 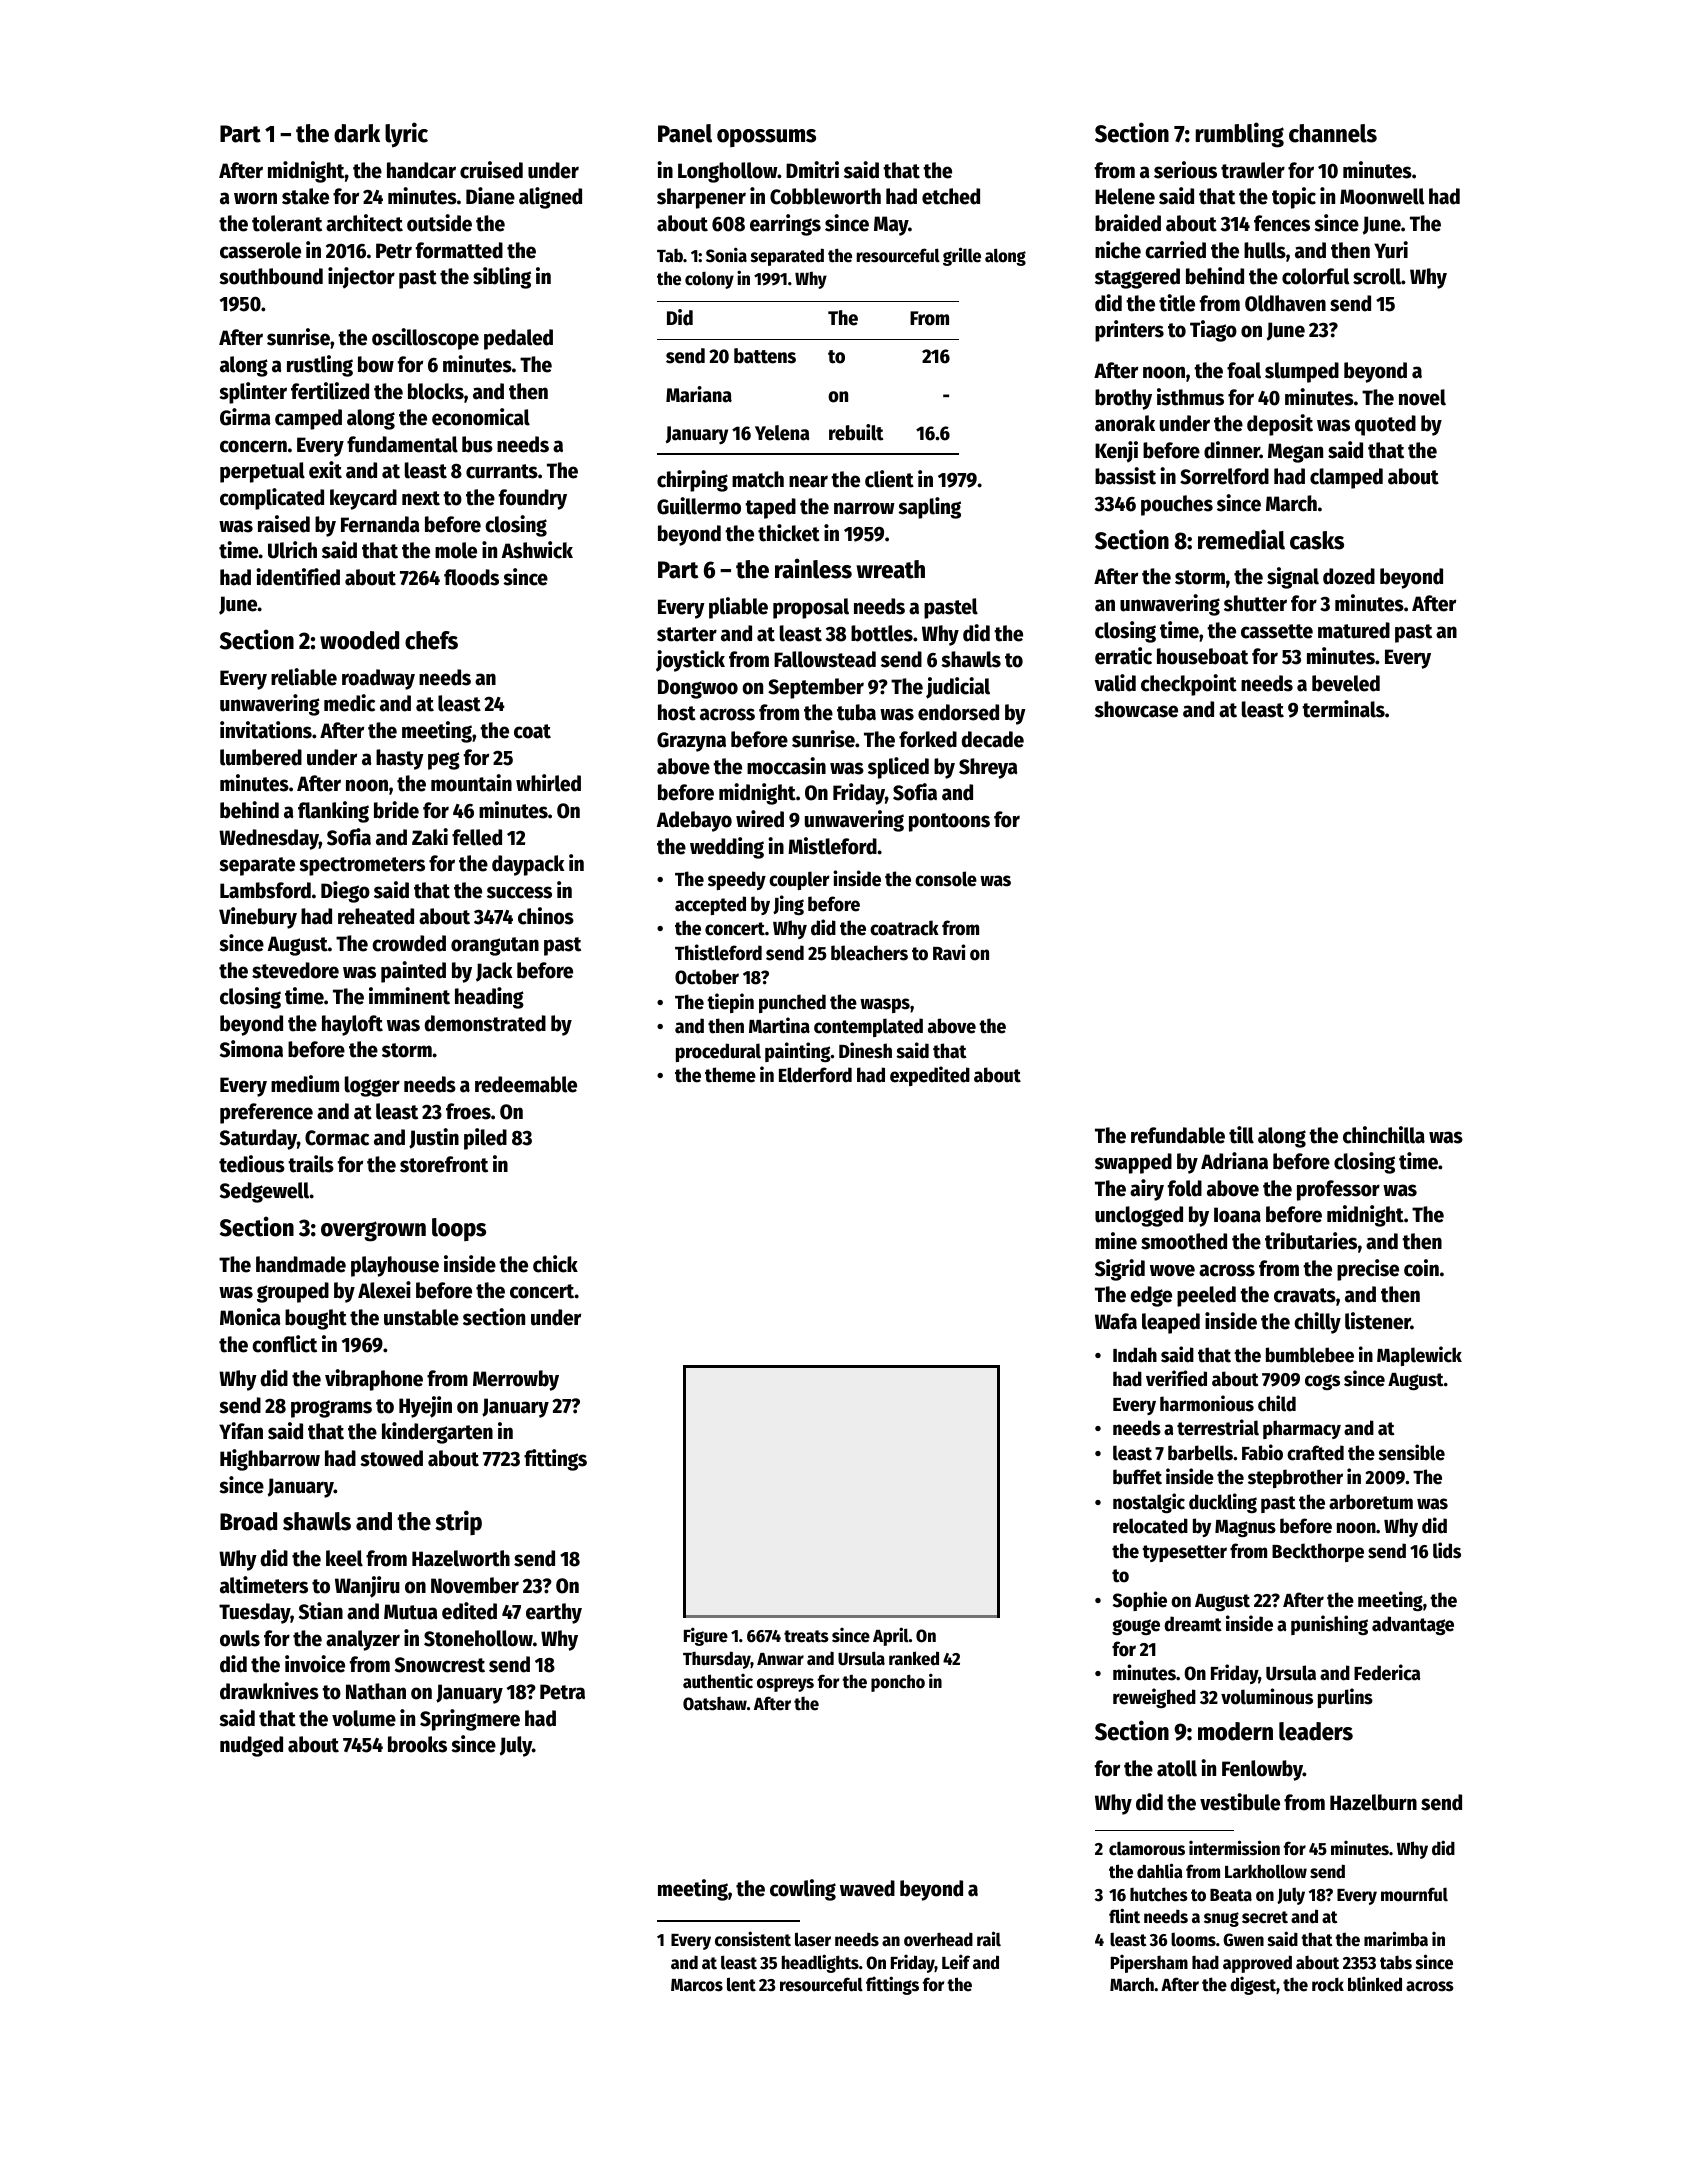 What do you see at coordinates (1190, 397) in the image?
I see `isthmus` at bounding box center [1190, 397].
